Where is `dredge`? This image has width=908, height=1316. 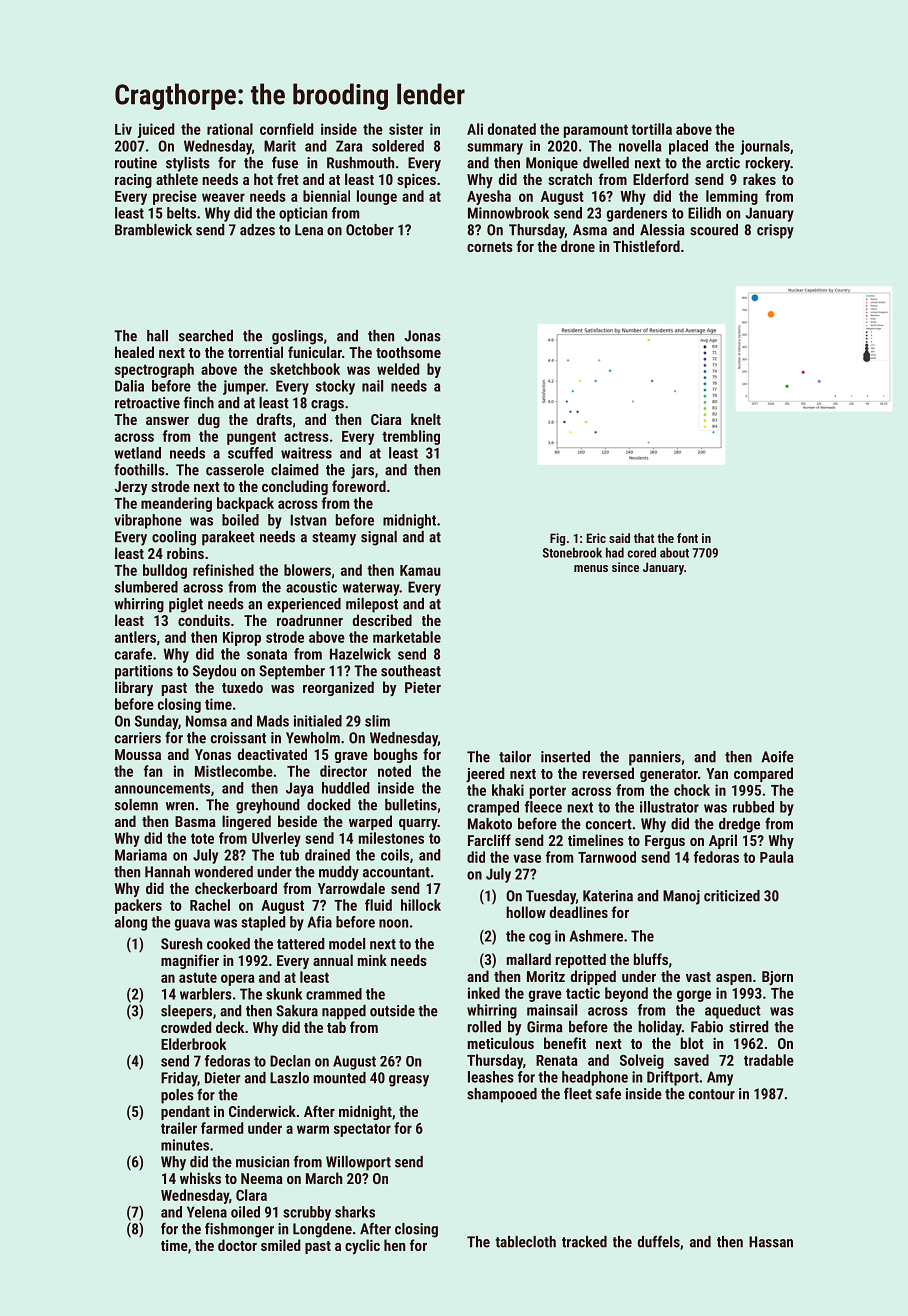 dredge is located at coordinates (739, 825).
